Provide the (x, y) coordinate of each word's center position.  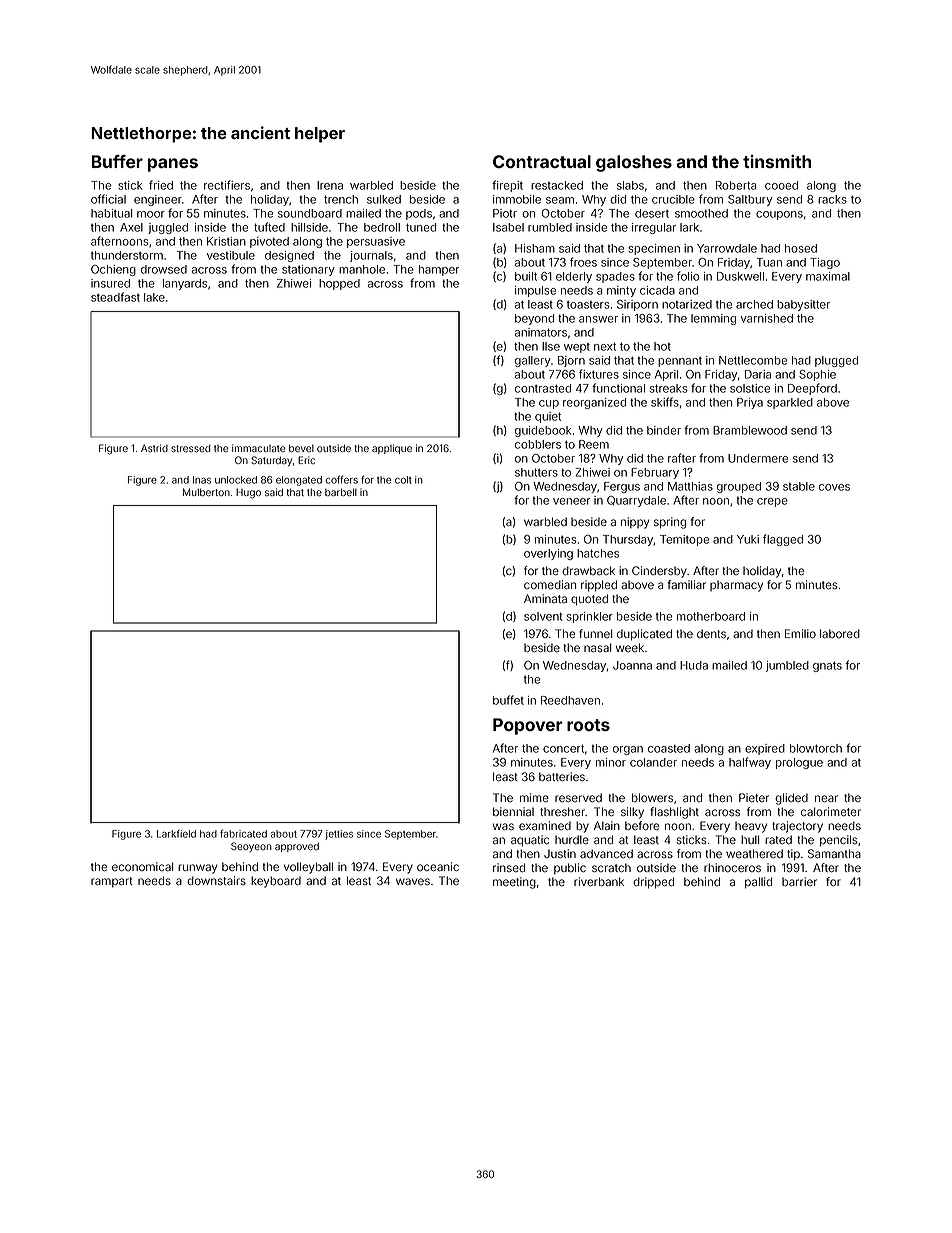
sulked (384, 199)
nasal (597, 647)
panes (173, 165)
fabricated (243, 833)
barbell (341, 492)
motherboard (711, 616)
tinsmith (777, 161)
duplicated (644, 635)
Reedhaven (570, 700)
